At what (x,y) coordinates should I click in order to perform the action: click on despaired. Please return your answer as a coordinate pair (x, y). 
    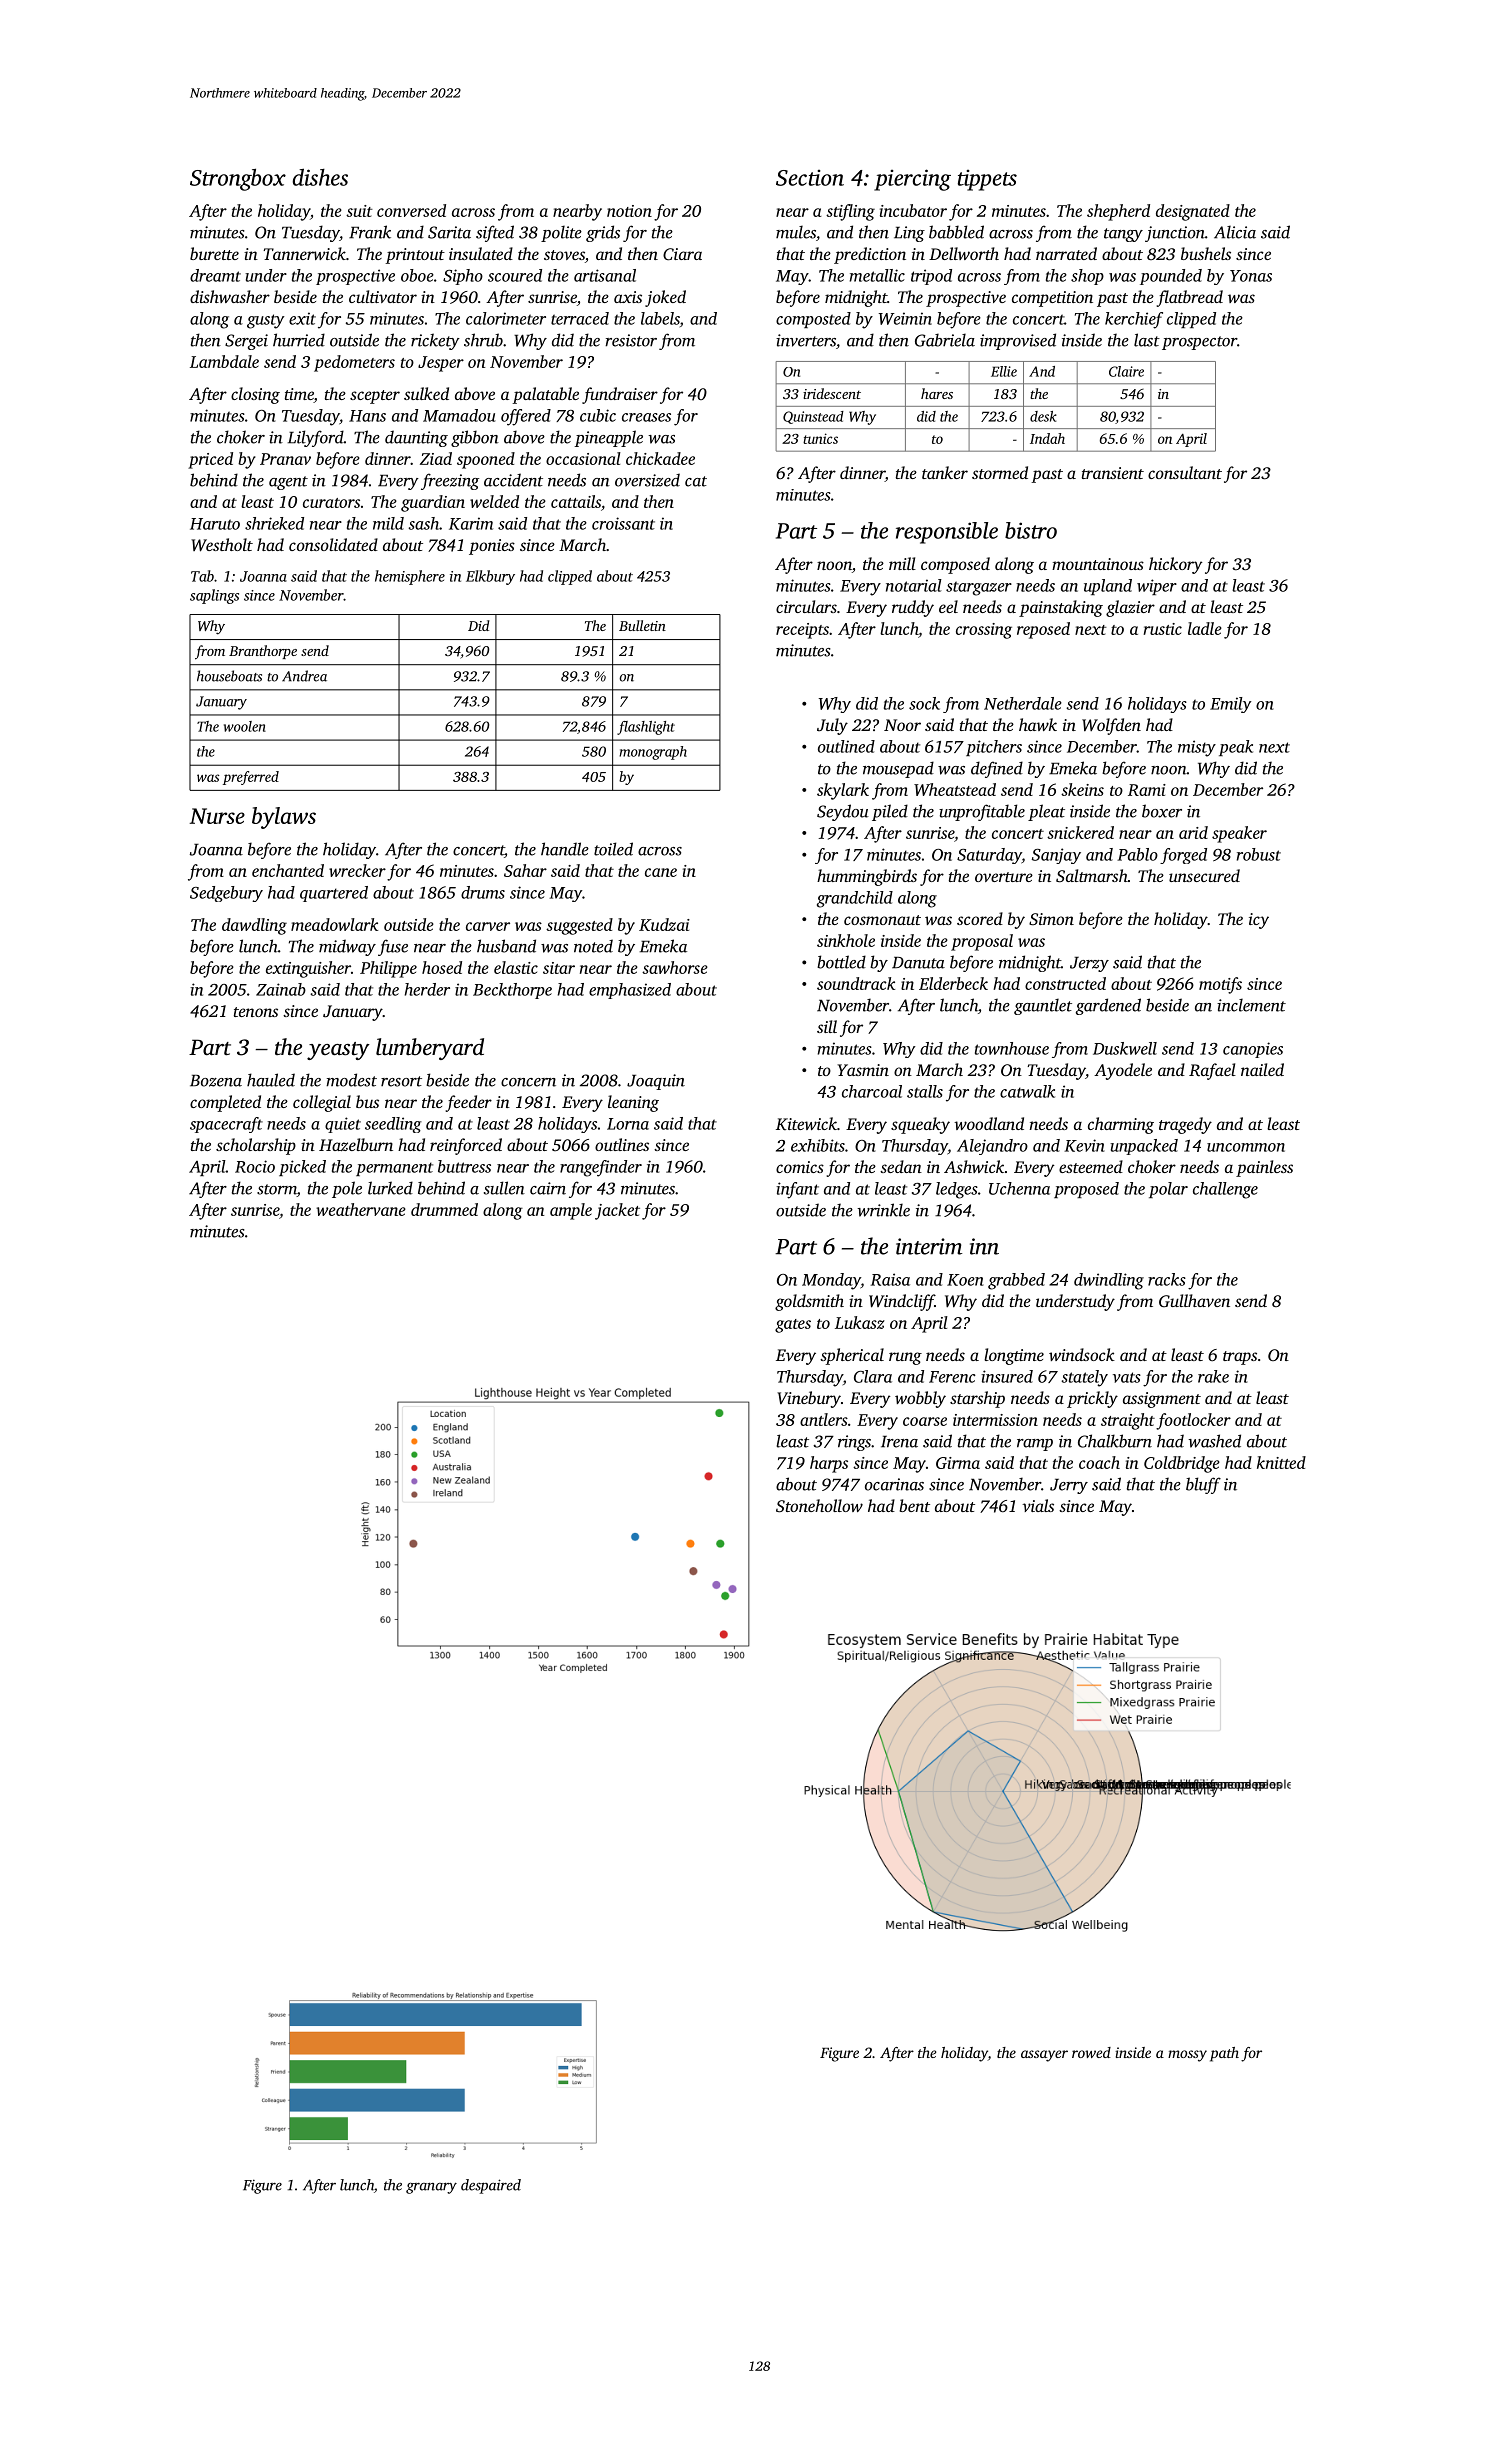
    Looking at the image, I should click on (491, 2186).
